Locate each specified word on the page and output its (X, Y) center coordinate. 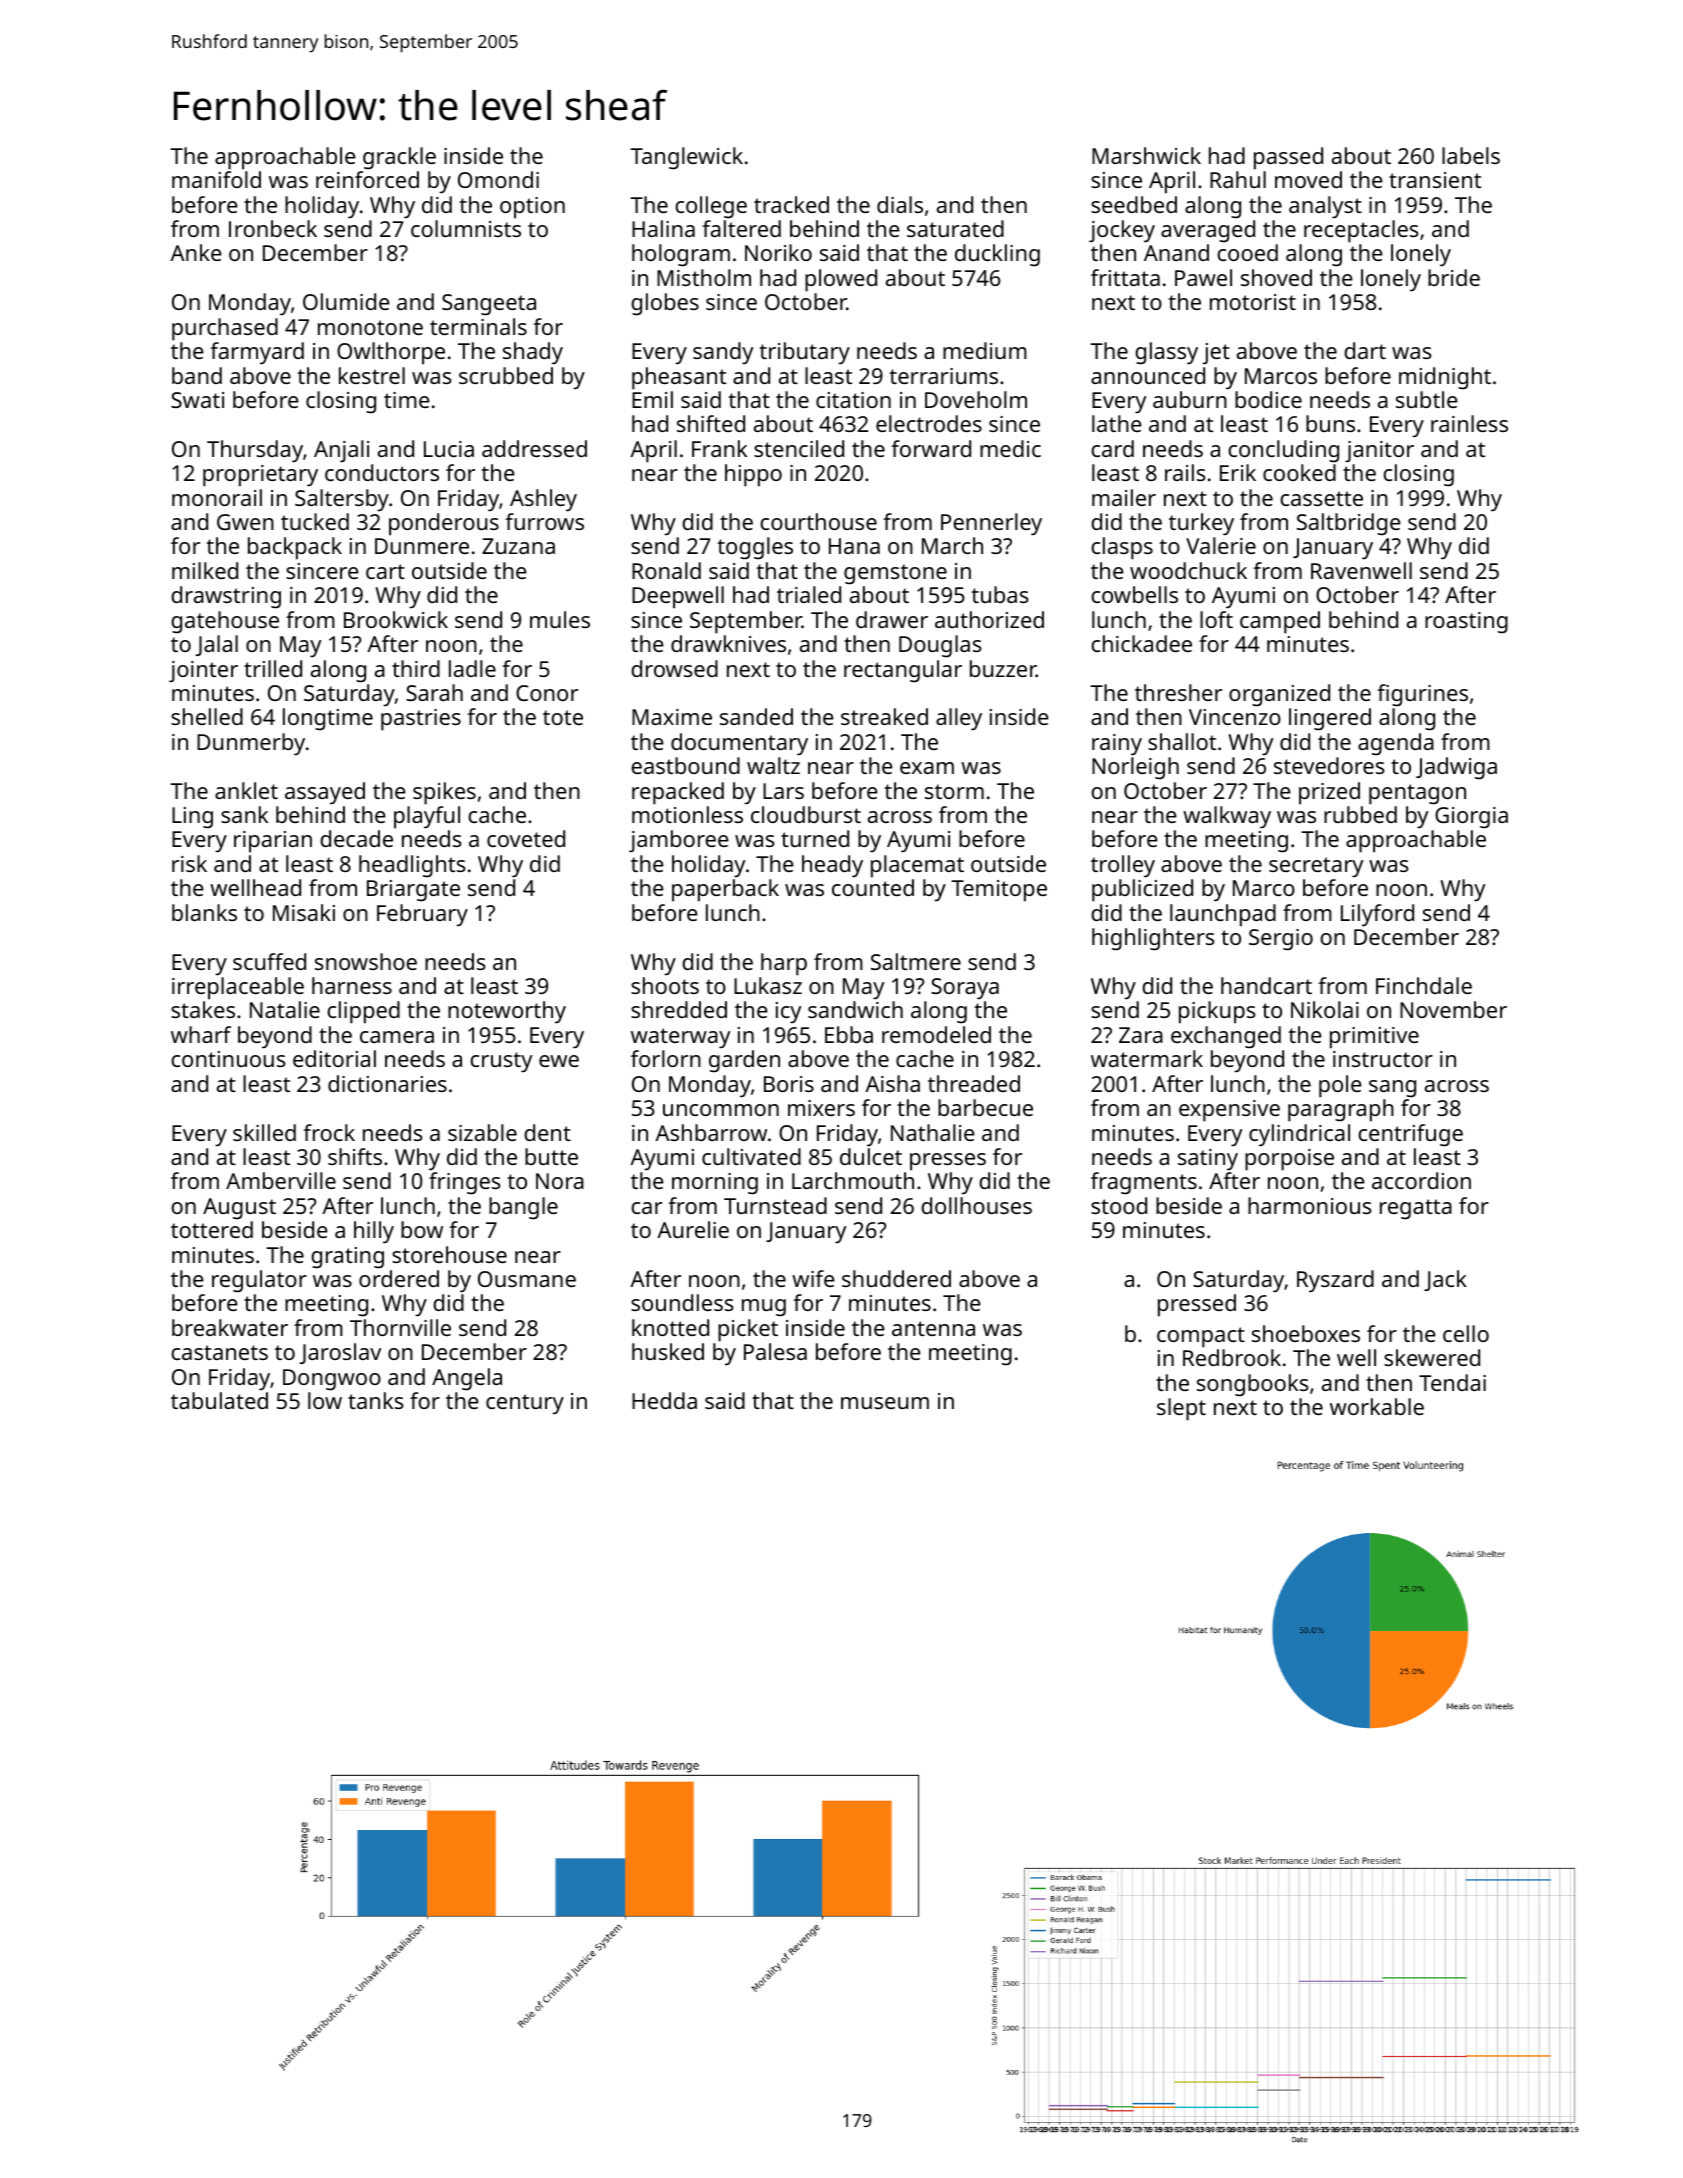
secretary (1316, 867)
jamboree (679, 841)
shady (533, 353)
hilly (374, 1232)
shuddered (896, 1278)
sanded (756, 716)
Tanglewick (686, 158)
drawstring (226, 597)
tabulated (219, 1400)
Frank (719, 448)
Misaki (304, 912)
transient (1435, 180)
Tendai (1452, 1382)
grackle (399, 158)
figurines (1422, 695)
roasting (1466, 623)
